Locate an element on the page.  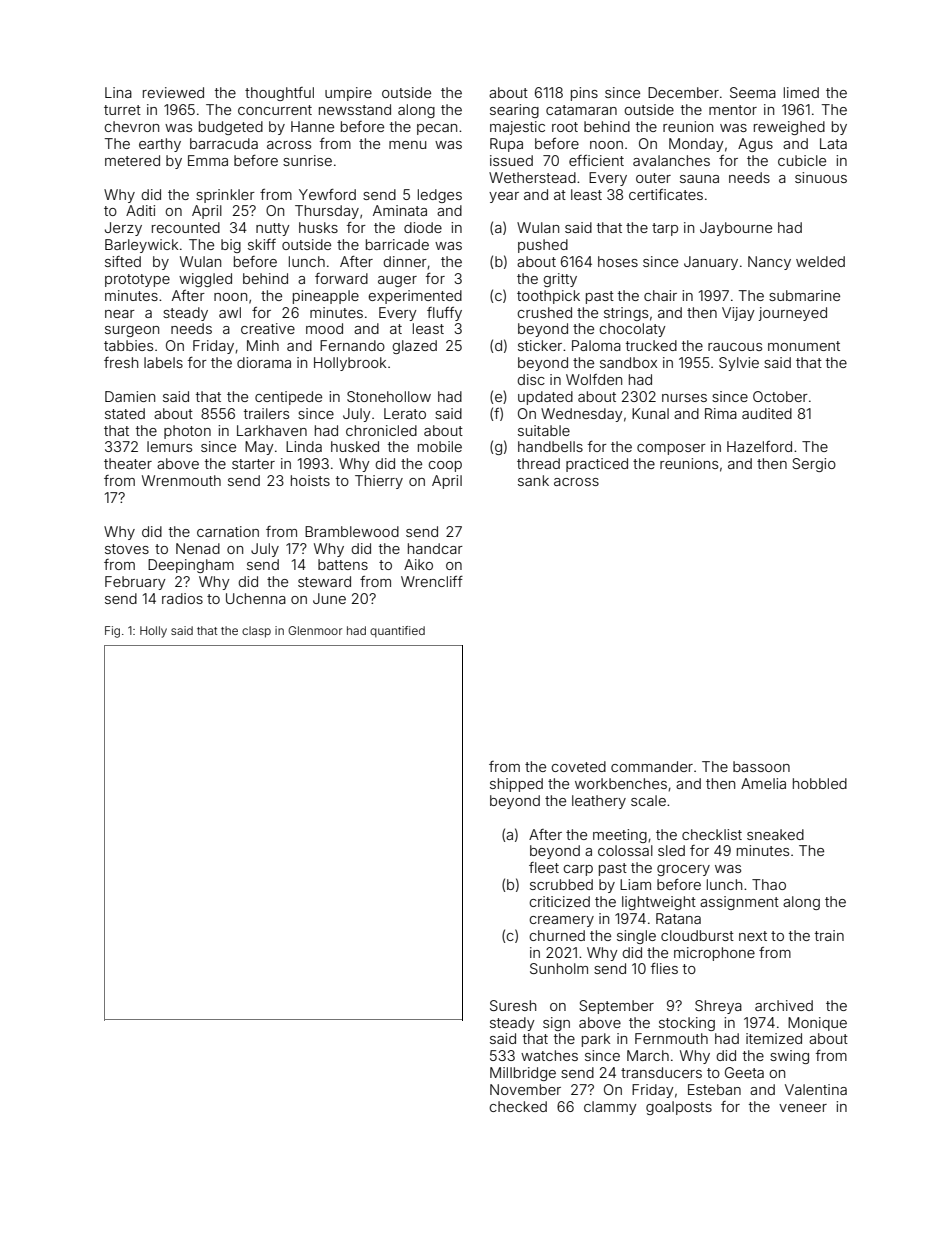
goalposts is located at coordinates (679, 1108).
